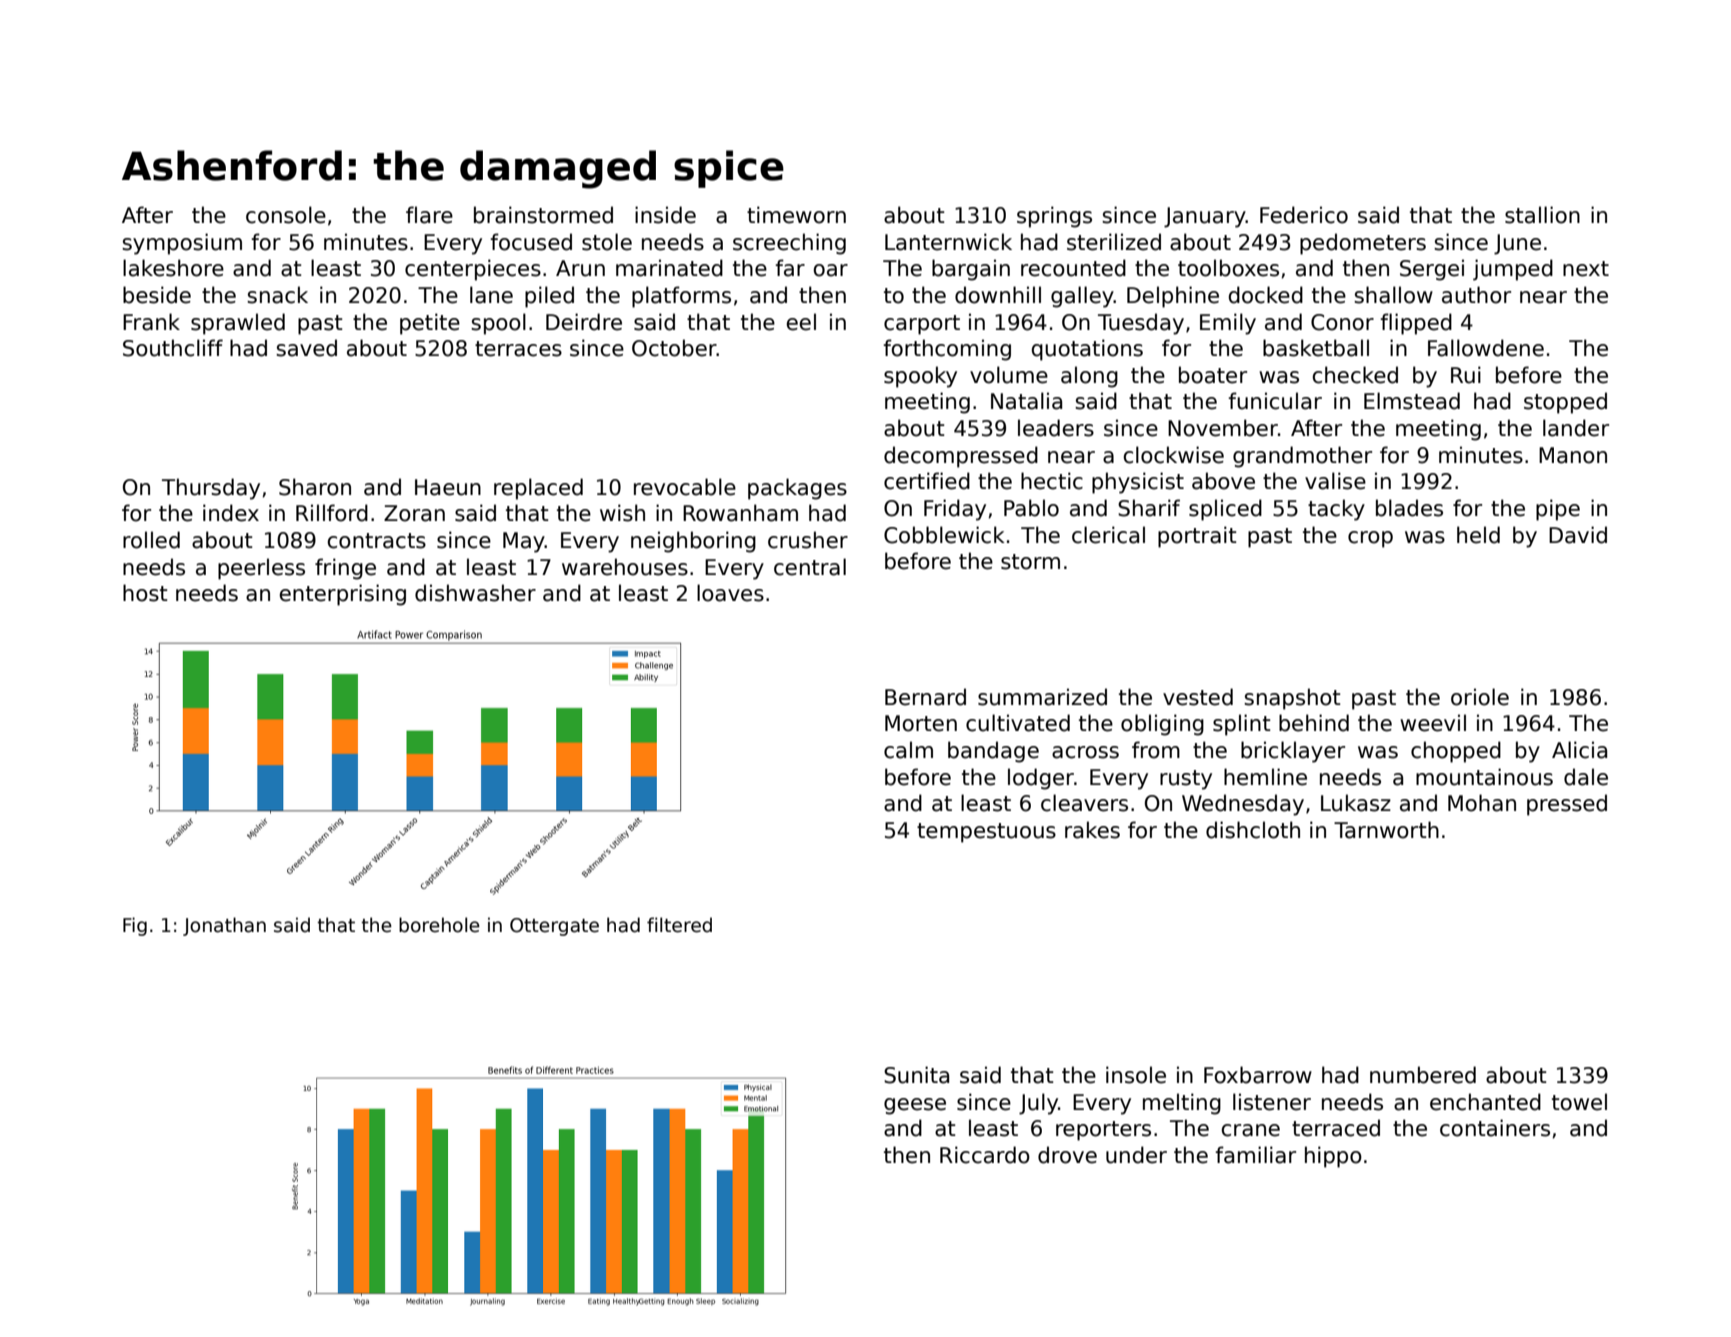 This document has height=1337, width=1731. Describe the element at coordinates (1067, 1155) in the document. I see `drove` at that location.
